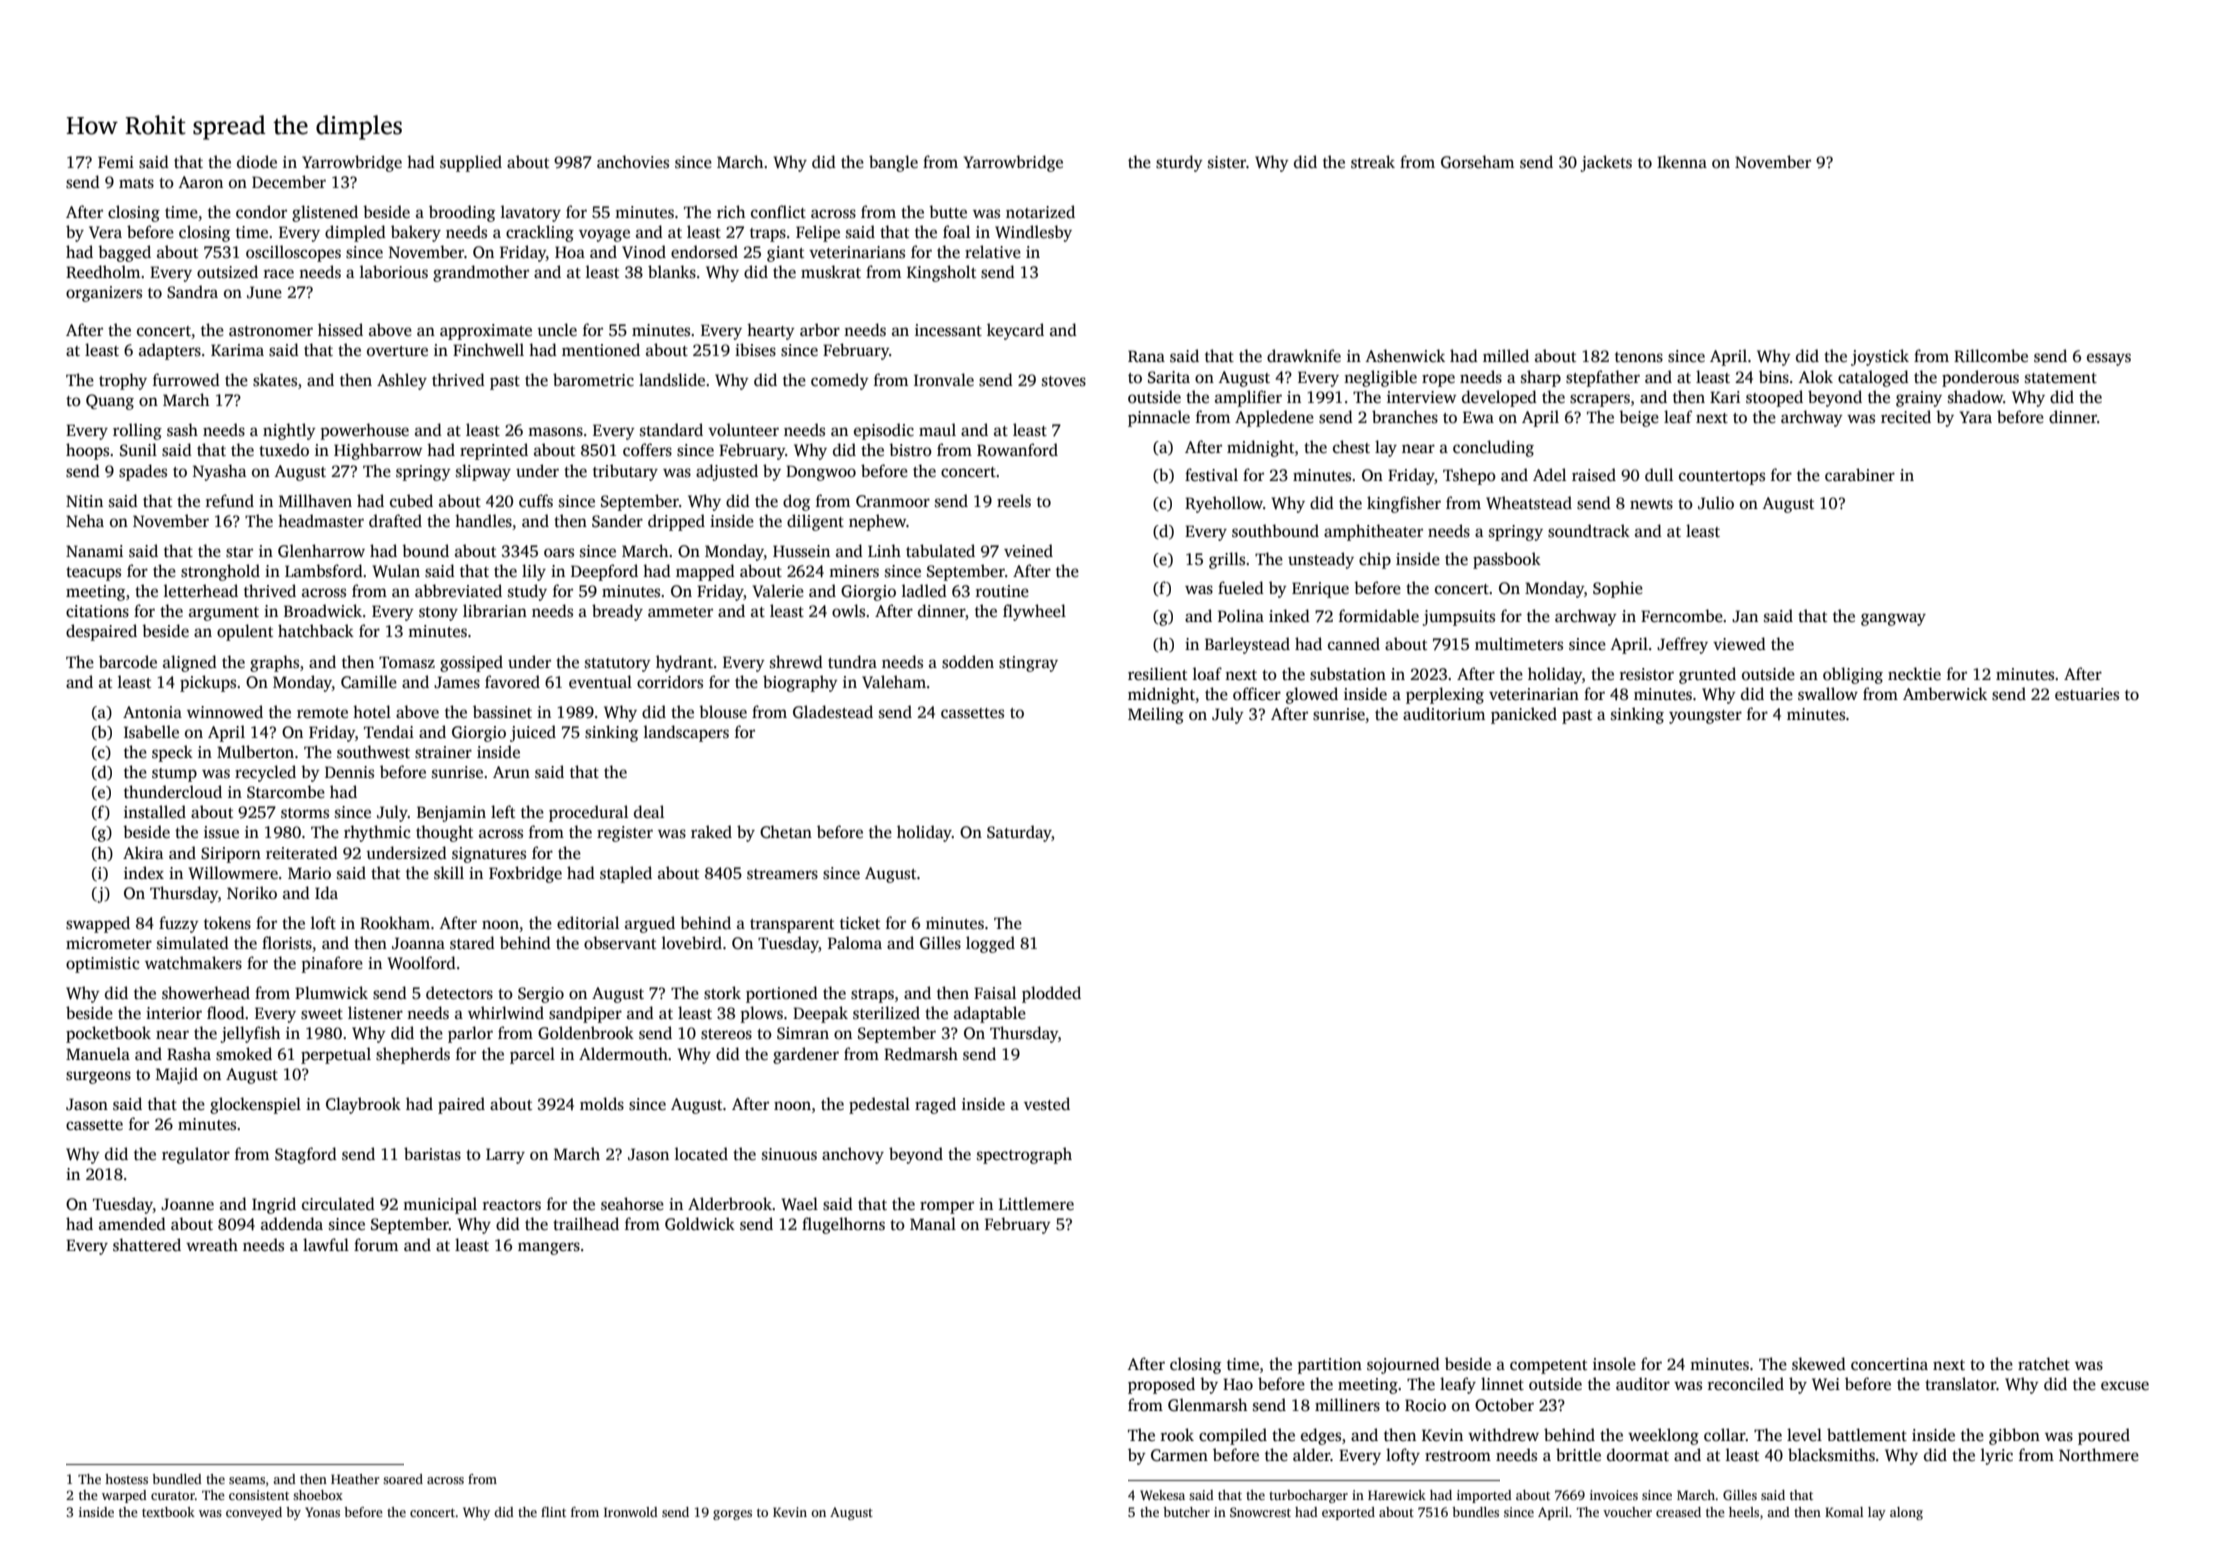  What do you see at coordinates (1019, 833) in the image?
I see `Saturday` at bounding box center [1019, 833].
